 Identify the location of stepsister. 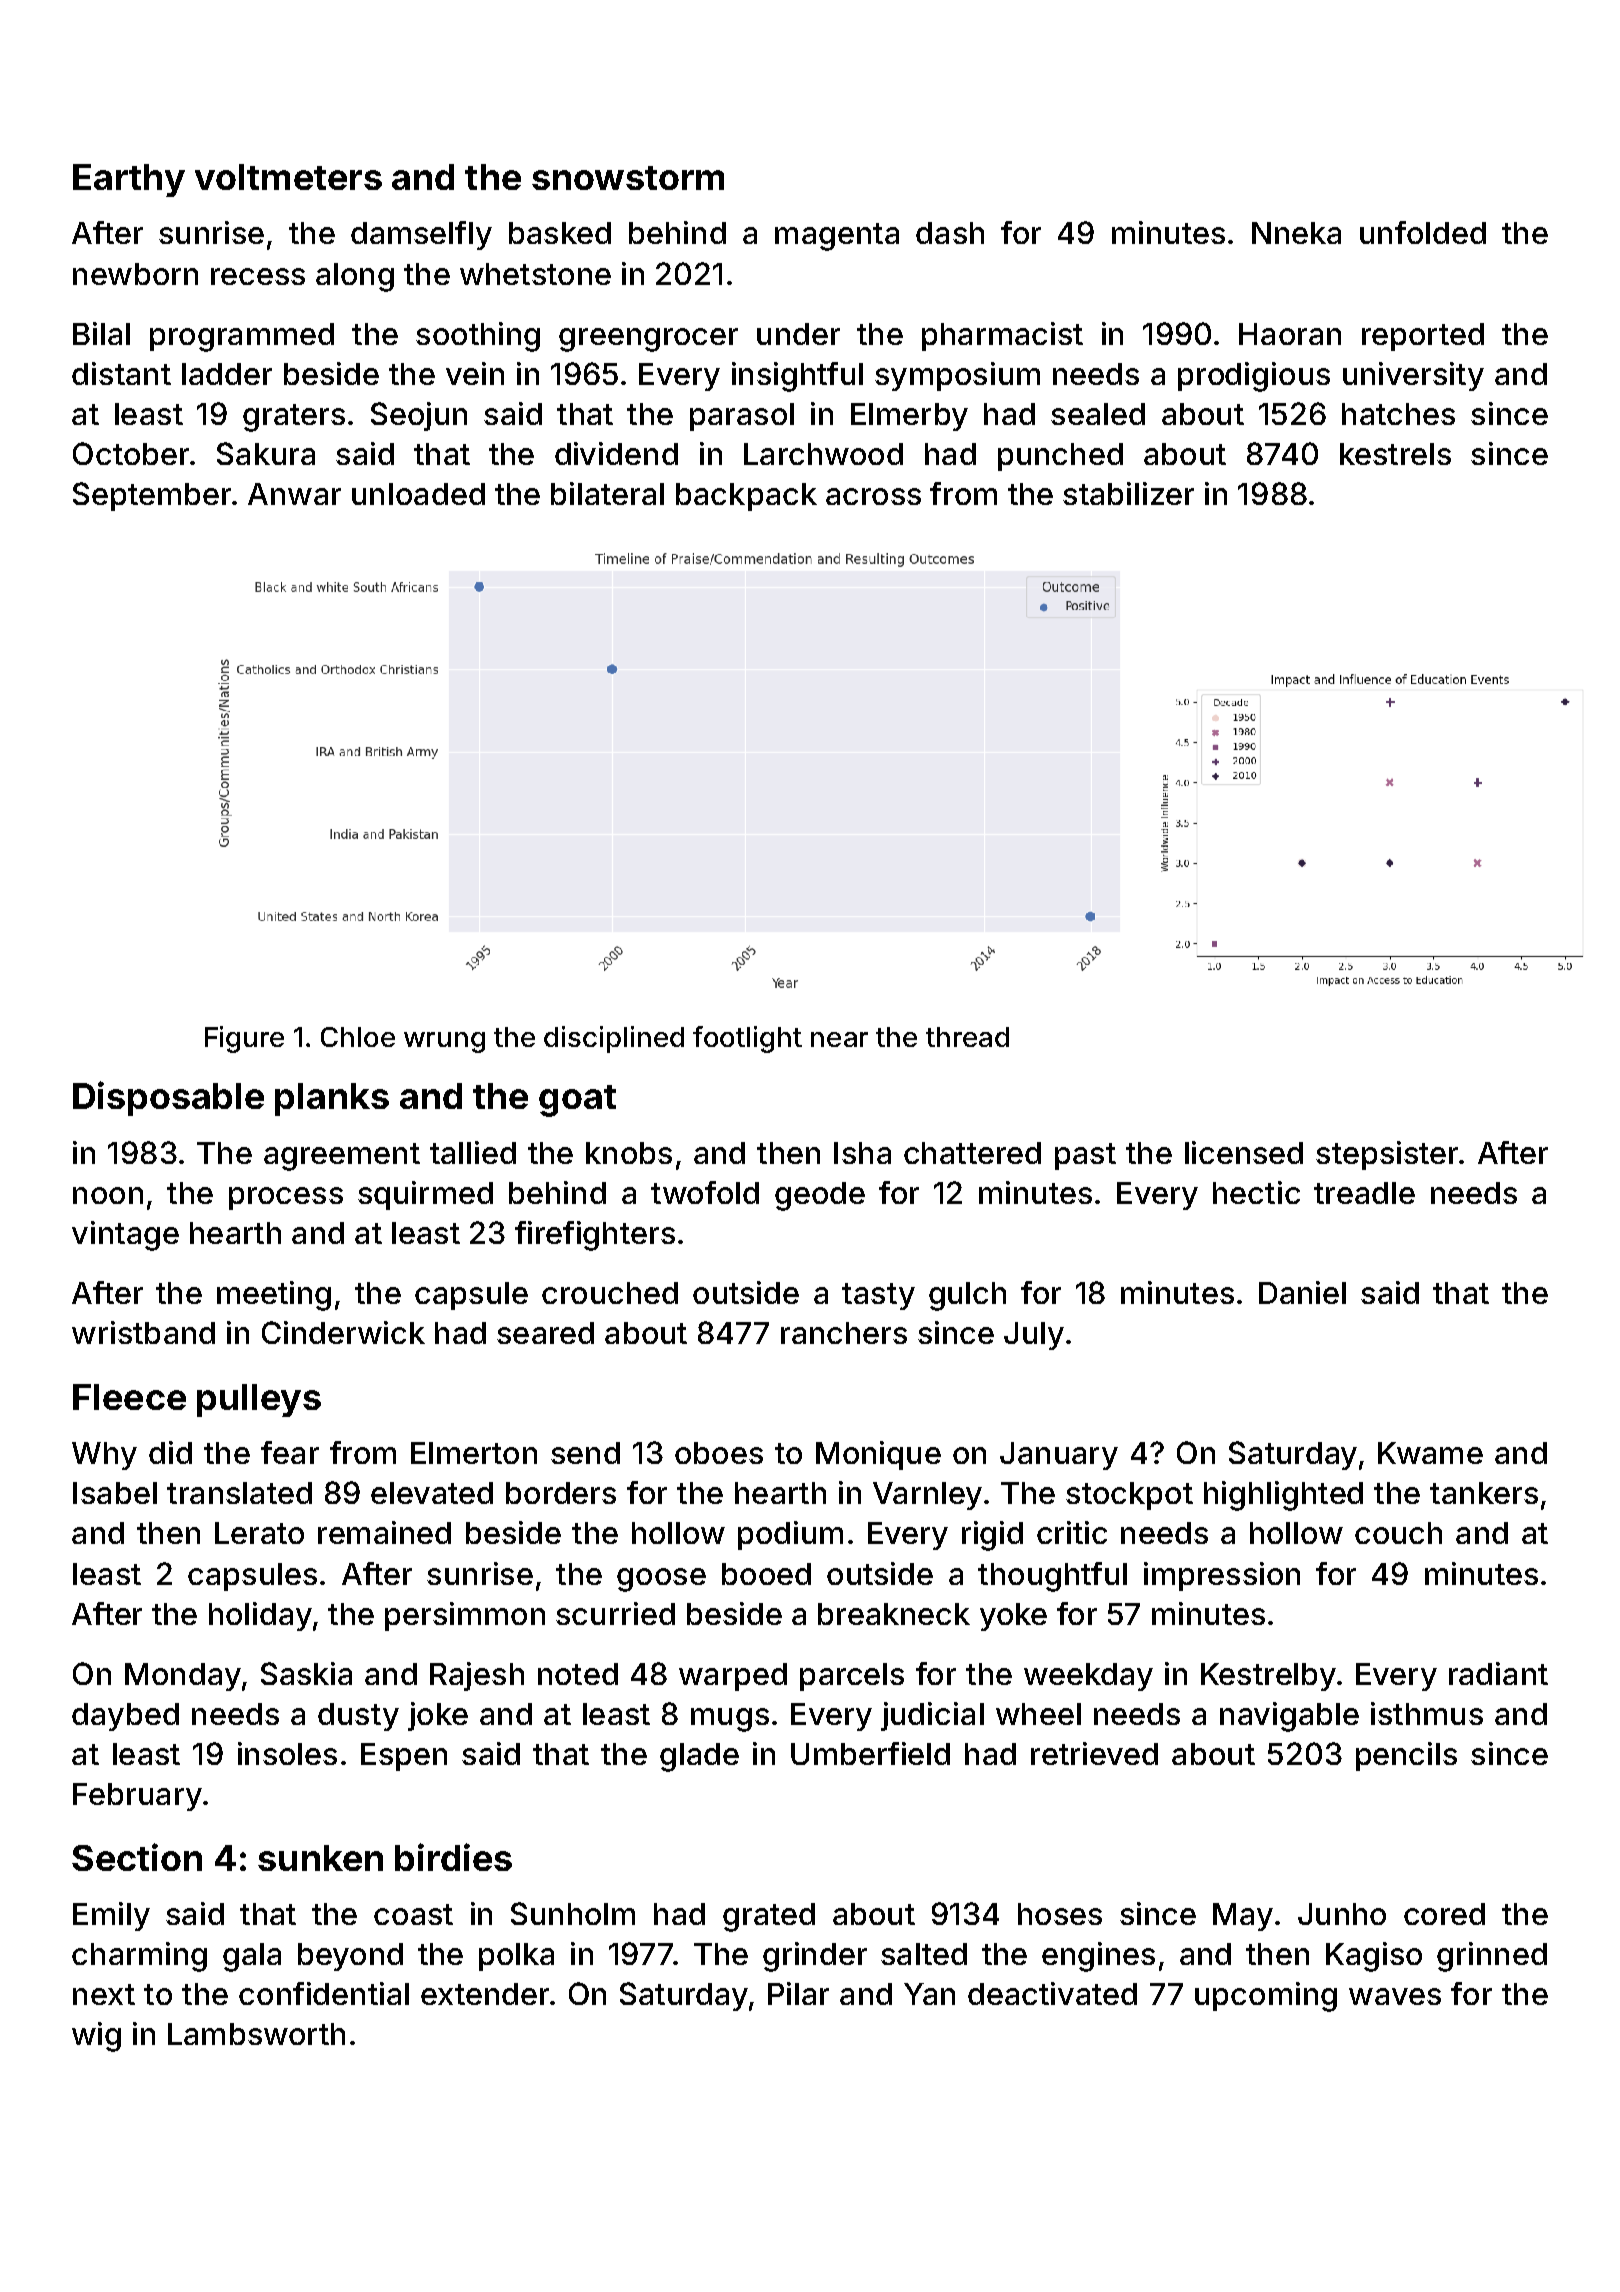
(1387, 1155).
